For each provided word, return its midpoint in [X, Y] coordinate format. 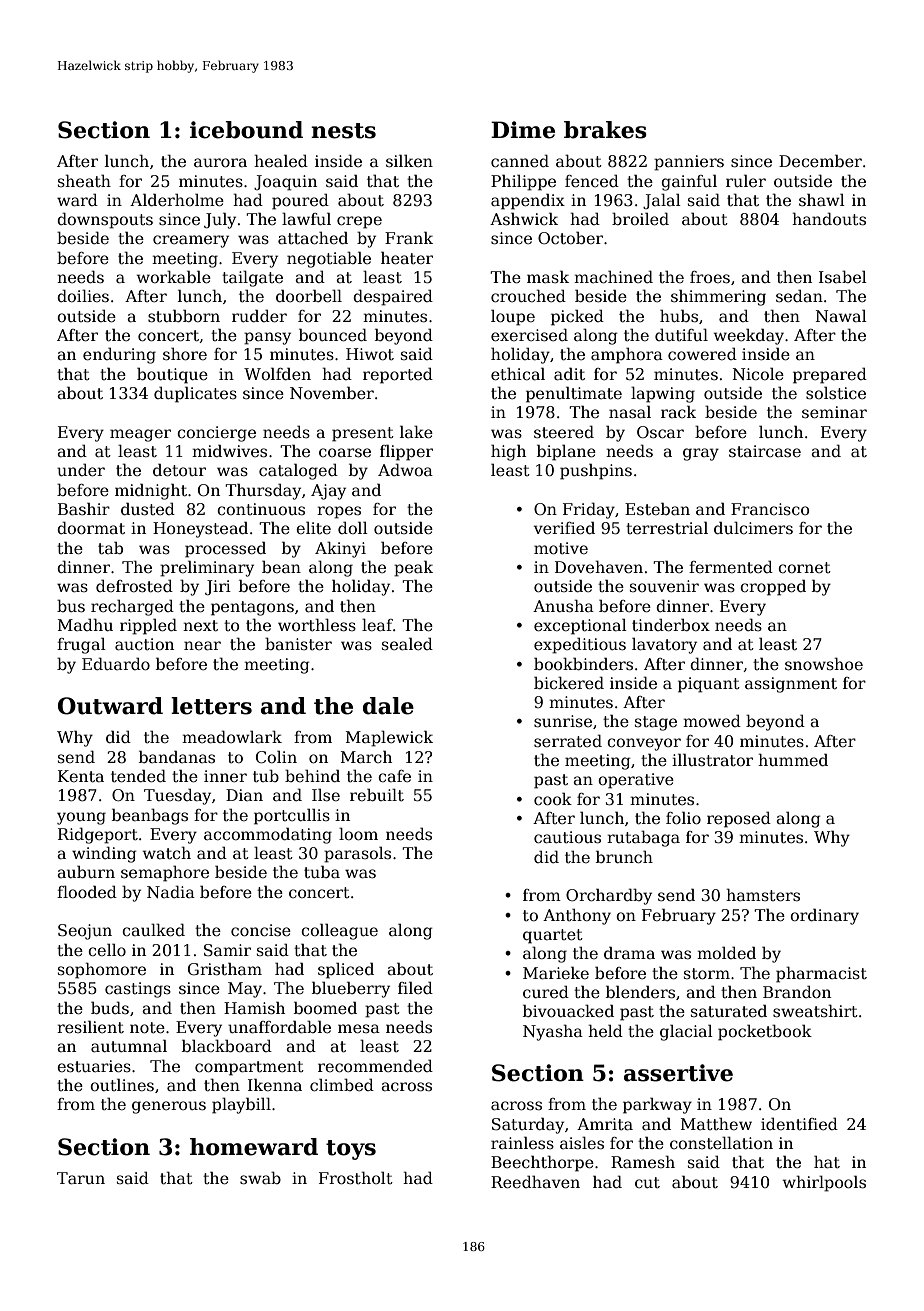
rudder [259, 316]
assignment [791, 685]
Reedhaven [535, 1182]
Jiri [218, 587]
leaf [377, 625]
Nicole [758, 374]
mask [548, 277]
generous [169, 1107]
